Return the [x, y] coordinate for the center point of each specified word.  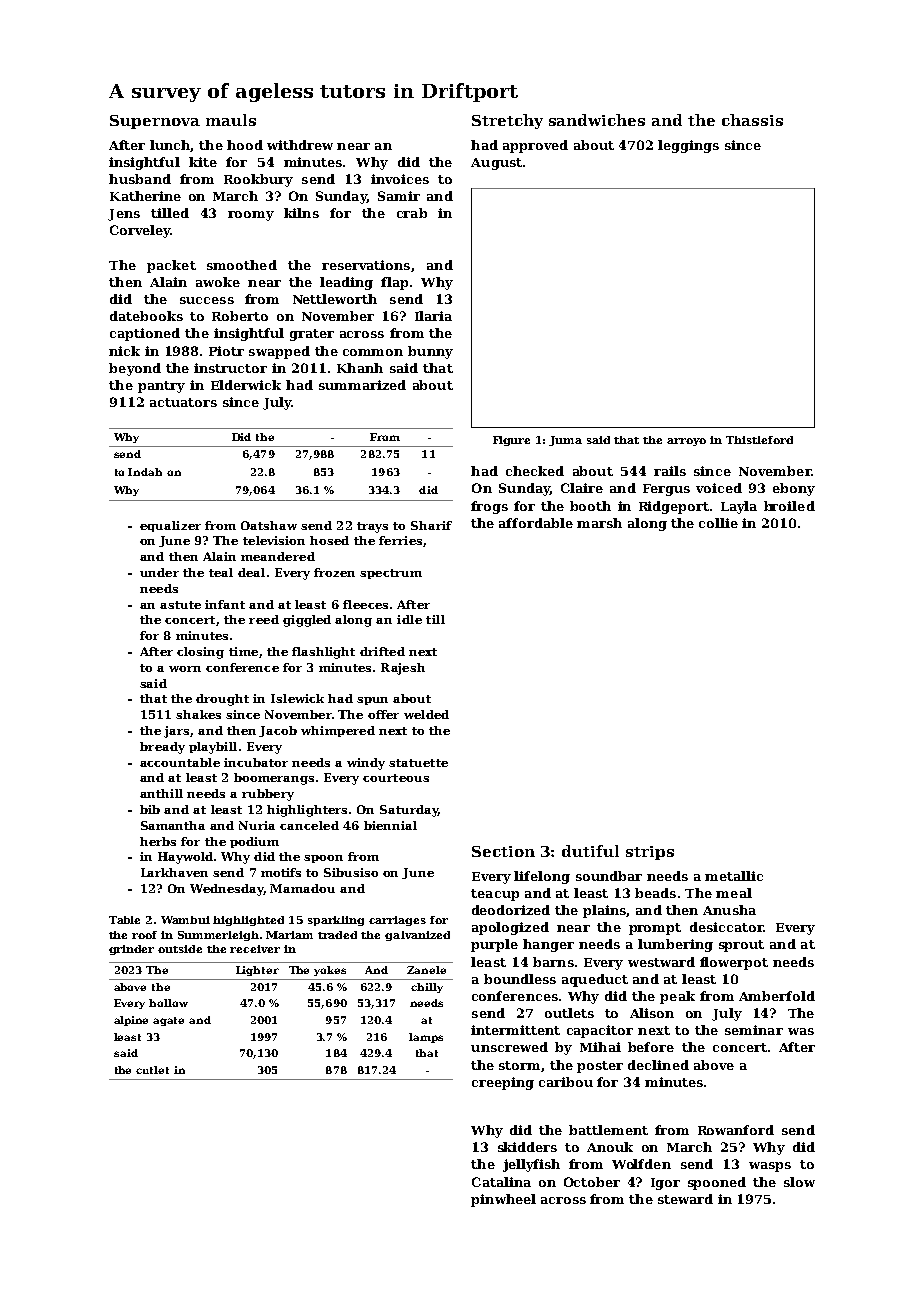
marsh [599, 523]
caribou [566, 1082]
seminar [754, 1030]
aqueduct [595, 980]
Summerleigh [218, 936]
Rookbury [258, 180]
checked [535, 471]
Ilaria [433, 316]
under [159, 572]
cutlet [152, 1070]
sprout [741, 946]
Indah [145, 472]
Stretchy [507, 121]
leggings [688, 146]
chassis [752, 120]
